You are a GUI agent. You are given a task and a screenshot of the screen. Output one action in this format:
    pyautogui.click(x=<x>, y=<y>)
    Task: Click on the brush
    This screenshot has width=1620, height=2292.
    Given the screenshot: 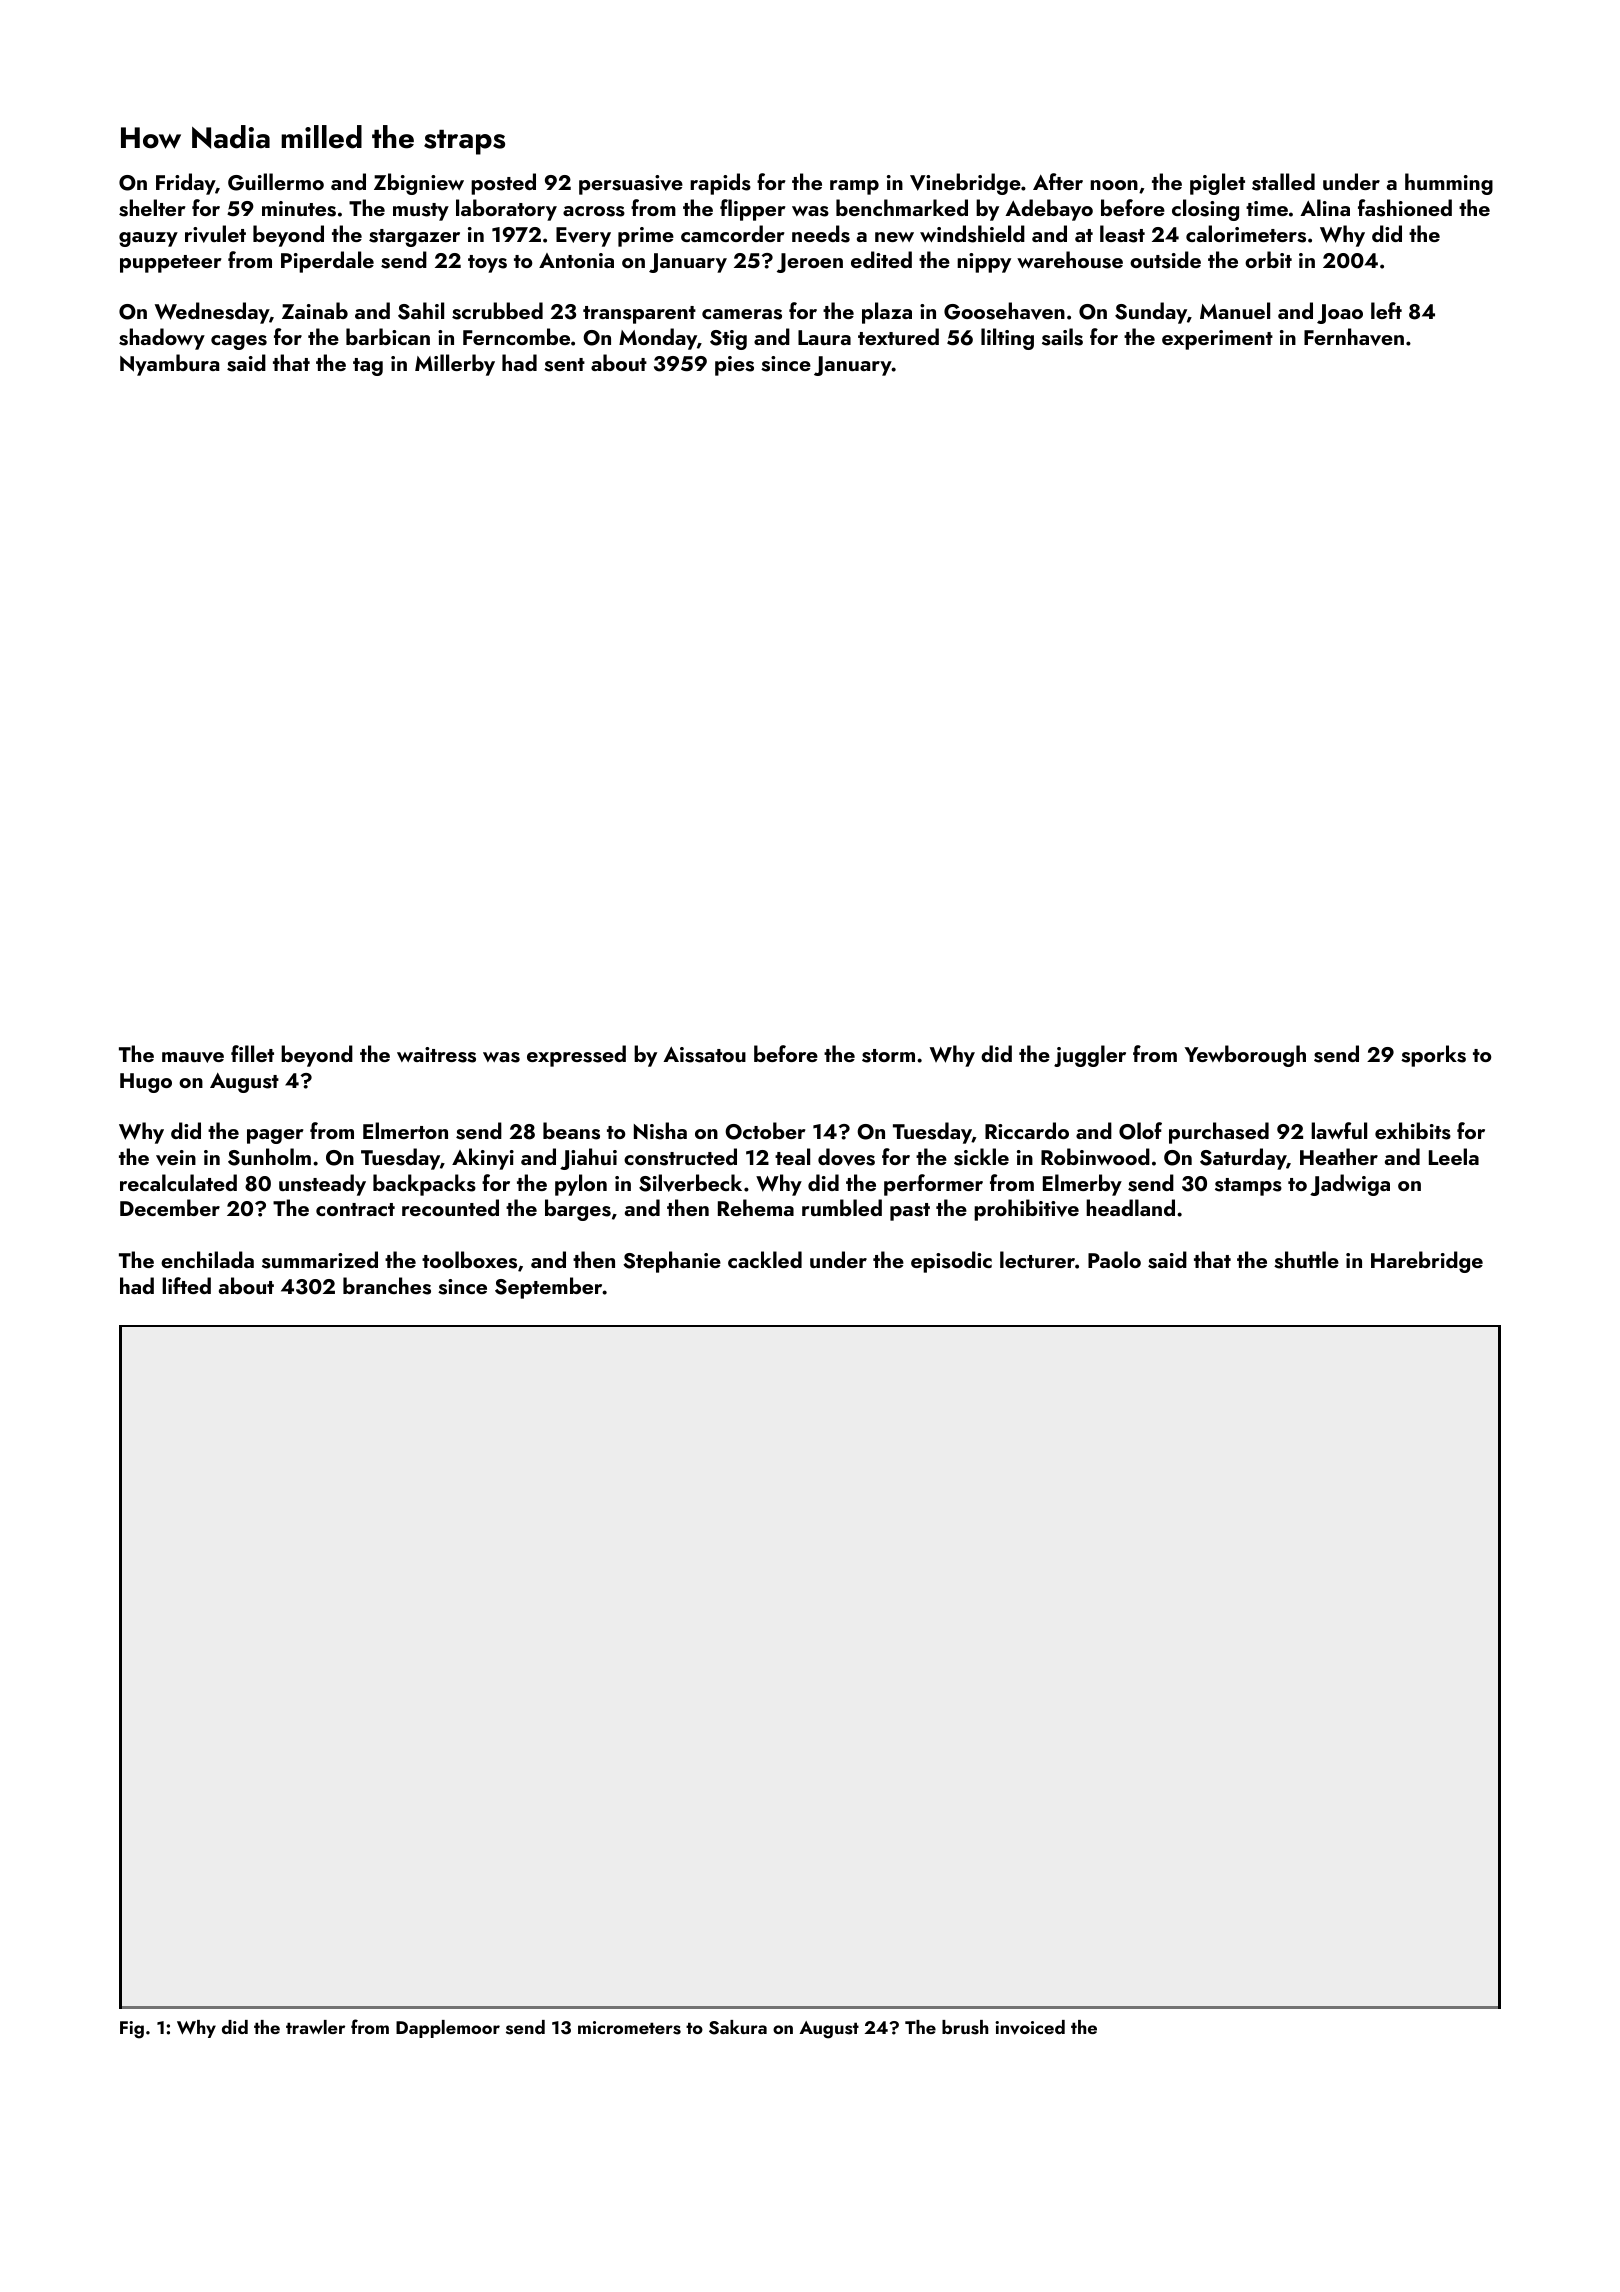 What is the action you would take?
    pyautogui.click(x=965, y=2027)
